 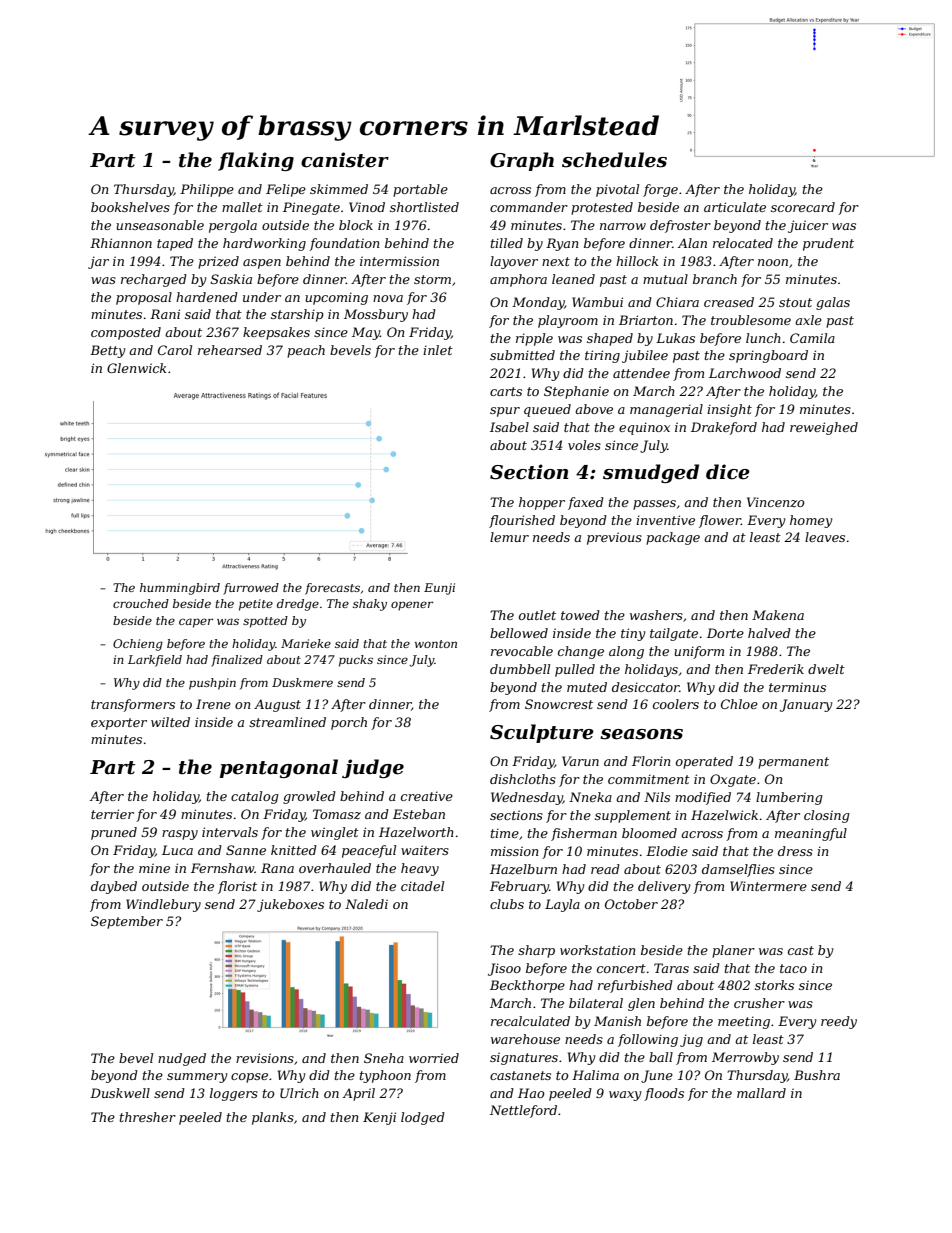 I want to click on hardworking, so click(x=264, y=244).
